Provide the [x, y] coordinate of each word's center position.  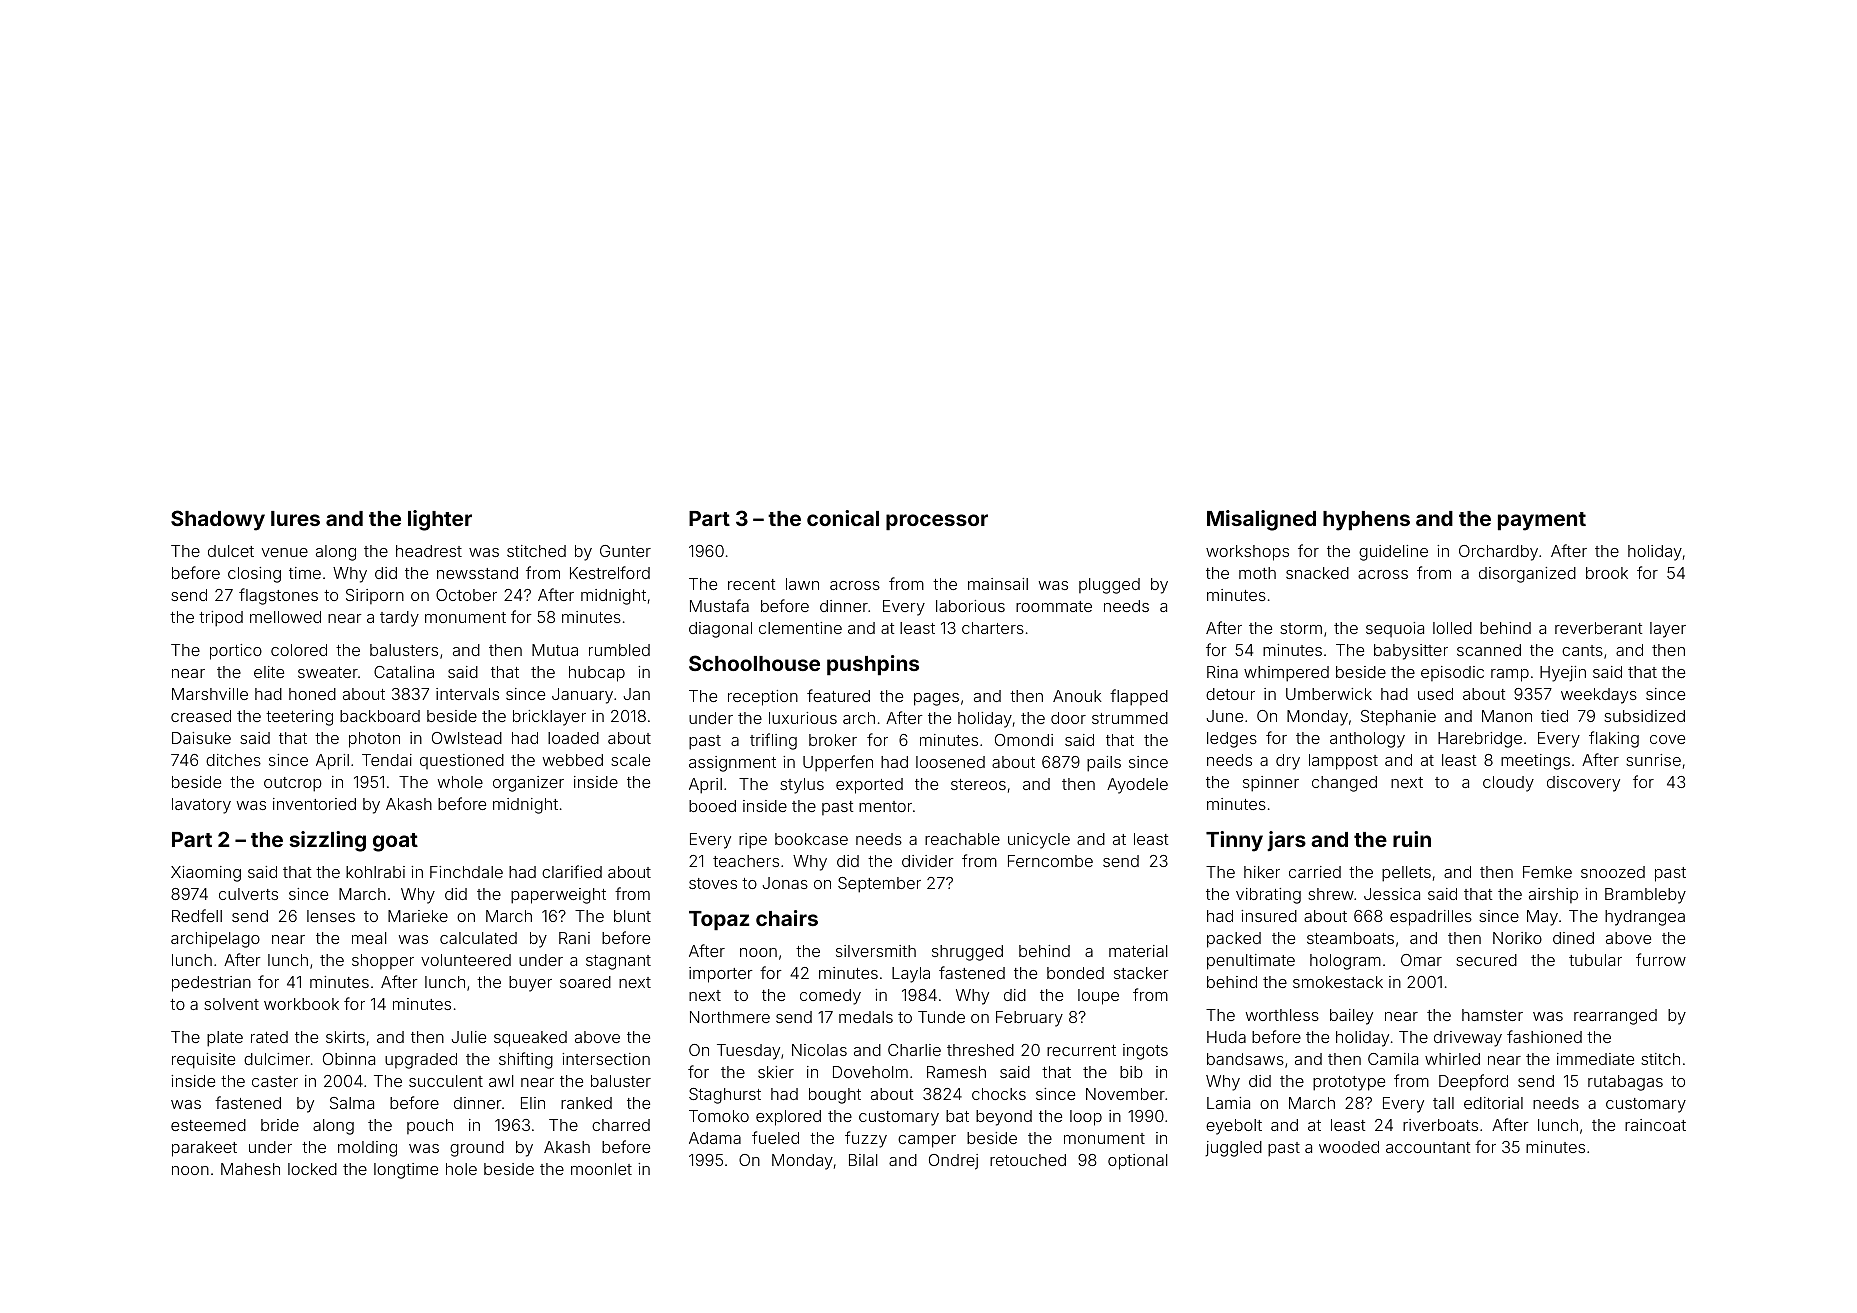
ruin [1412, 839]
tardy [399, 619]
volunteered [466, 960]
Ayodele [1137, 786]
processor [937, 522]
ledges [1232, 740]
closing [254, 575]
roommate [1054, 606]
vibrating [1268, 896]
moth [1257, 573]
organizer [528, 784]
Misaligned [1261, 520]
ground [477, 1149]
